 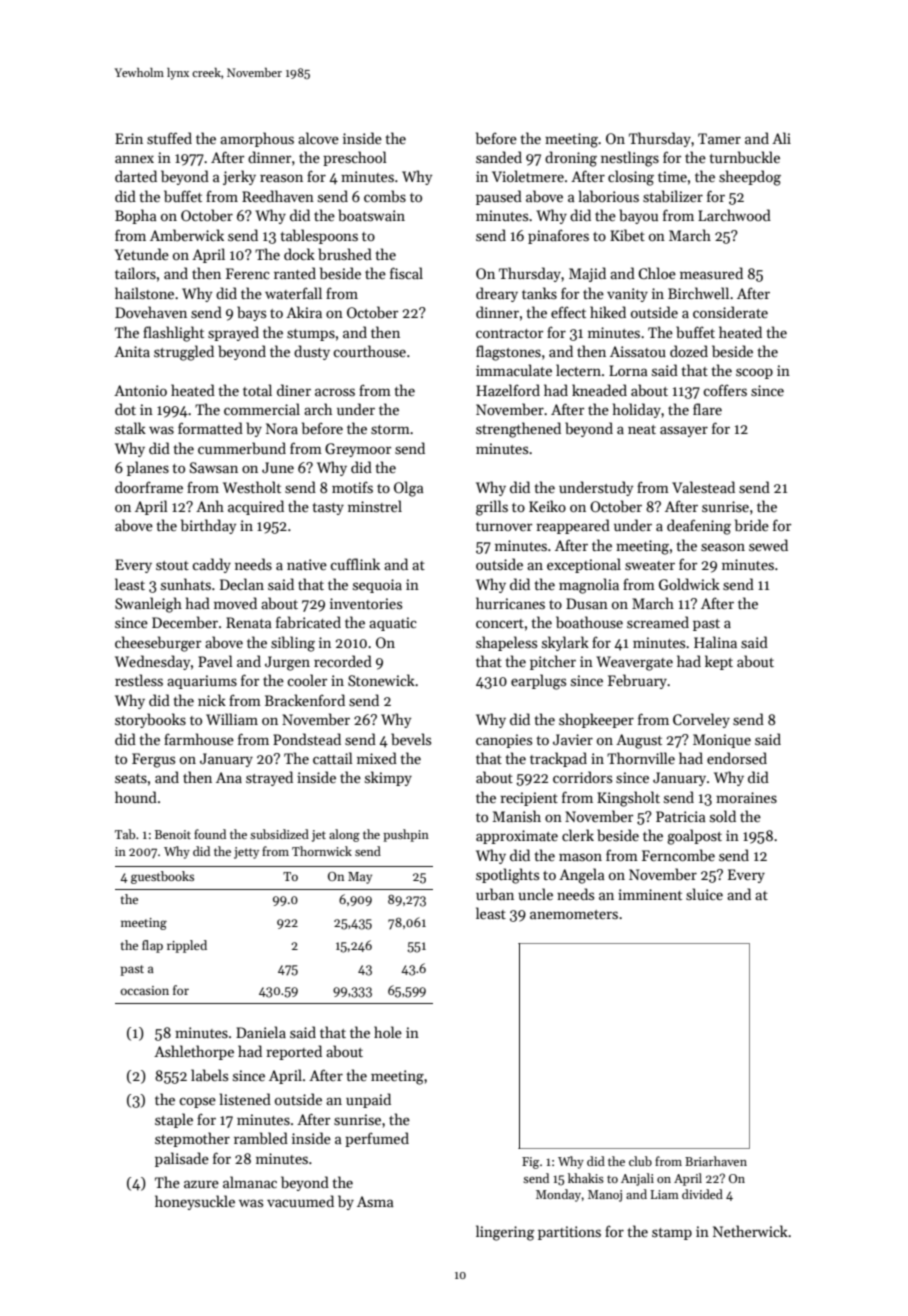 I want to click on hole, so click(x=388, y=1032).
